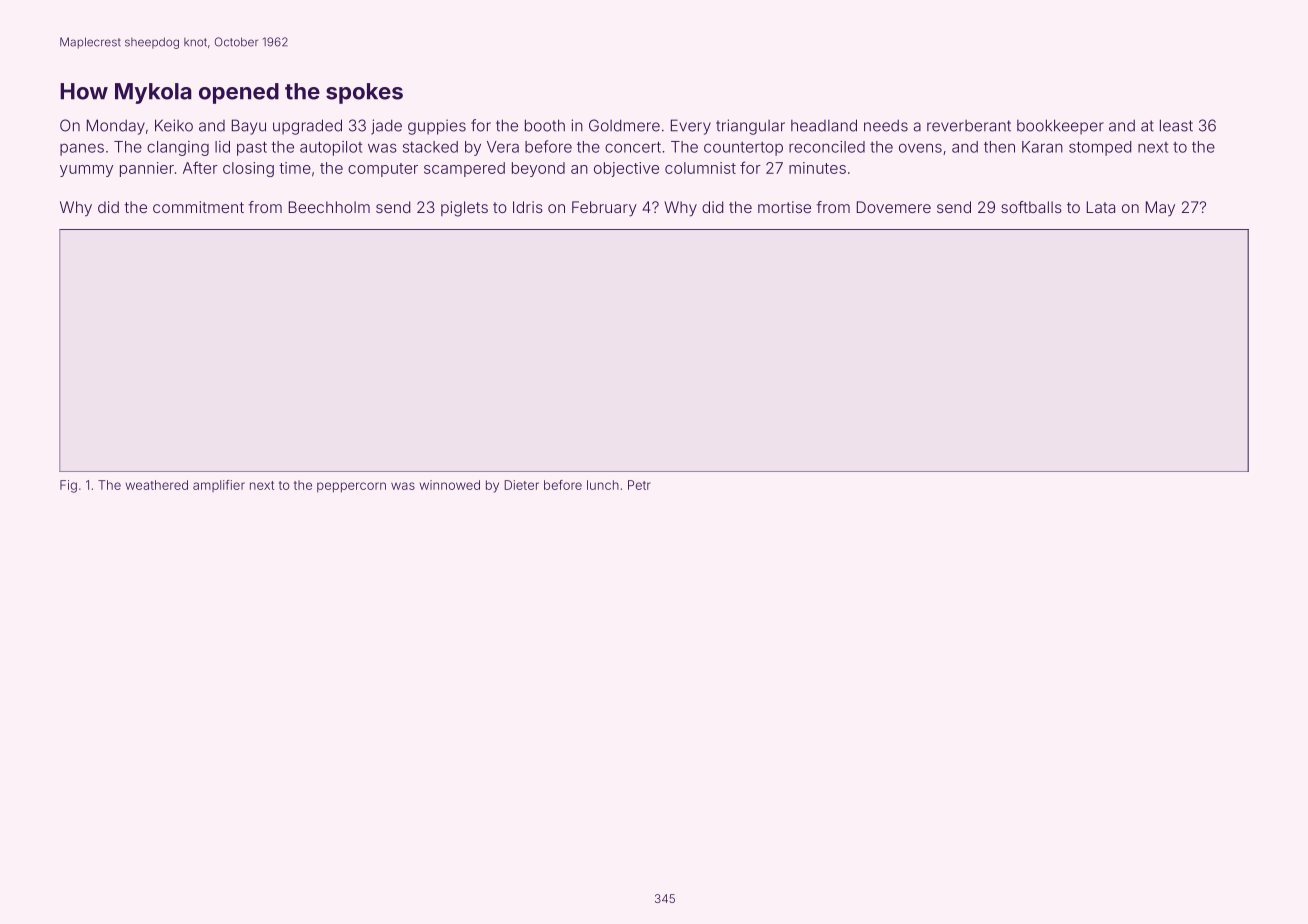 This image has height=924, width=1308. What do you see at coordinates (198, 207) in the image?
I see `commitment` at bounding box center [198, 207].
